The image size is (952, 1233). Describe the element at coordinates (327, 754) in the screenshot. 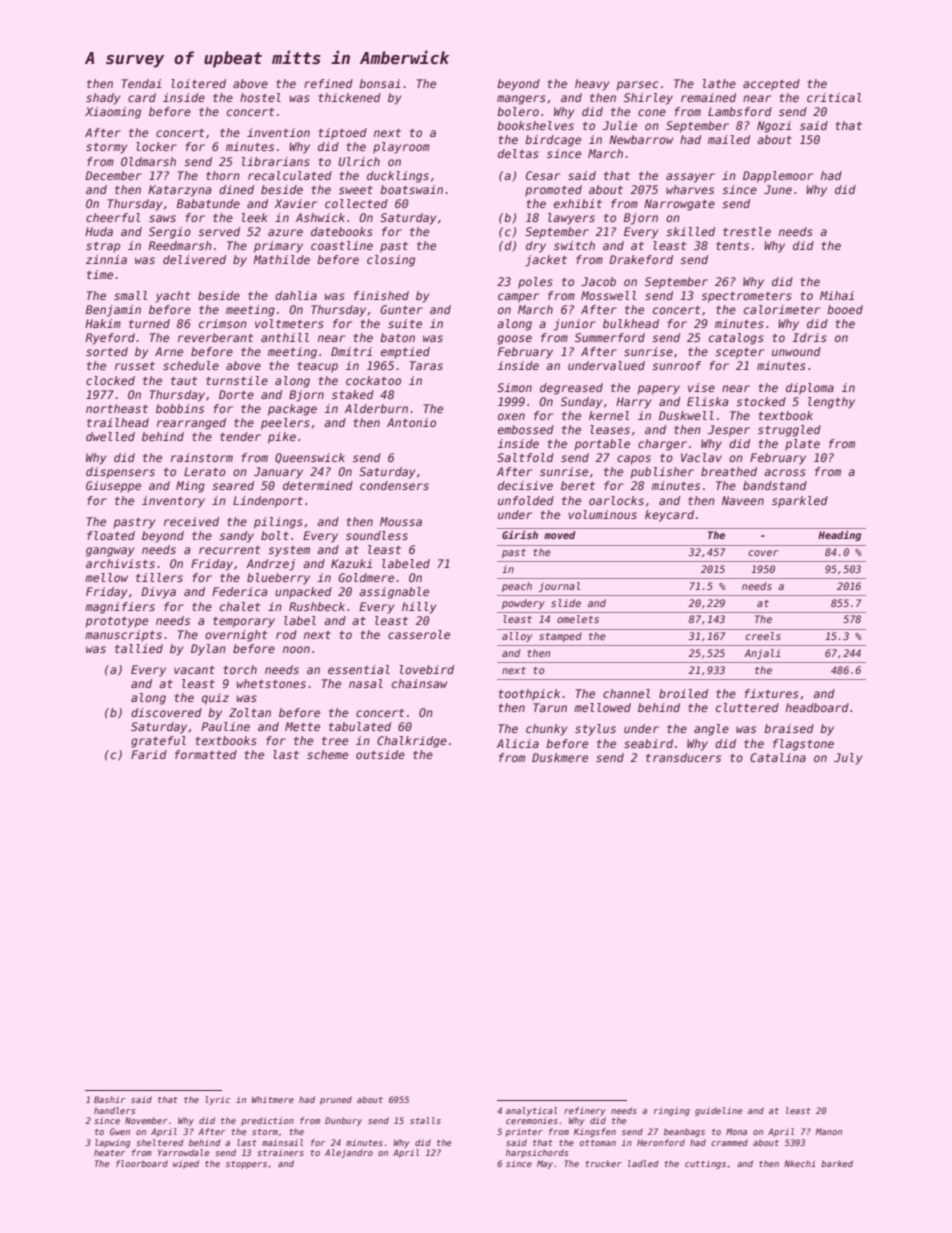

I see `scheme` at that location.
